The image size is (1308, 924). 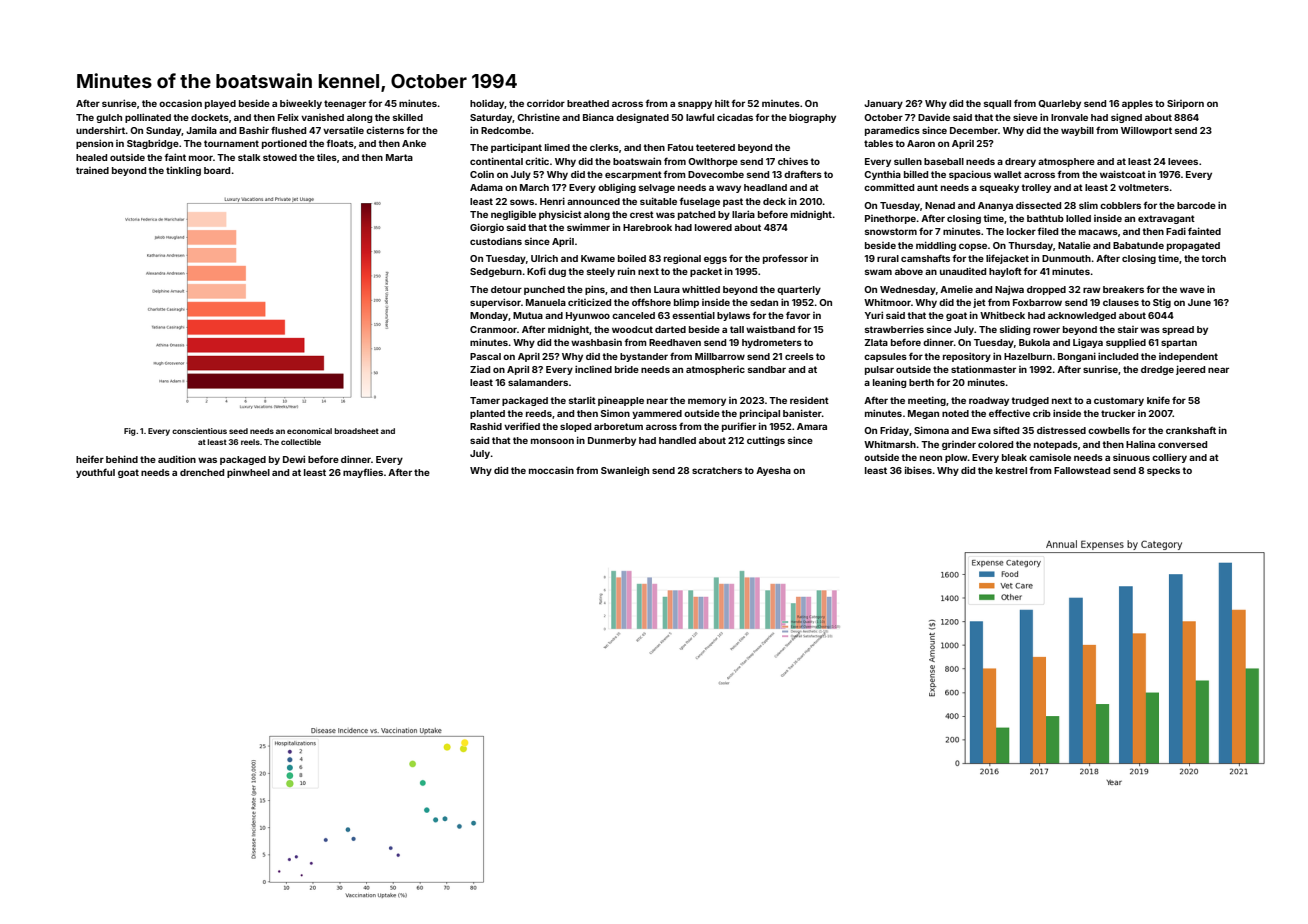 What do you see at coordinates (199, 431) in the page?
I see `conscientious` at bounding box center [199, 431].
